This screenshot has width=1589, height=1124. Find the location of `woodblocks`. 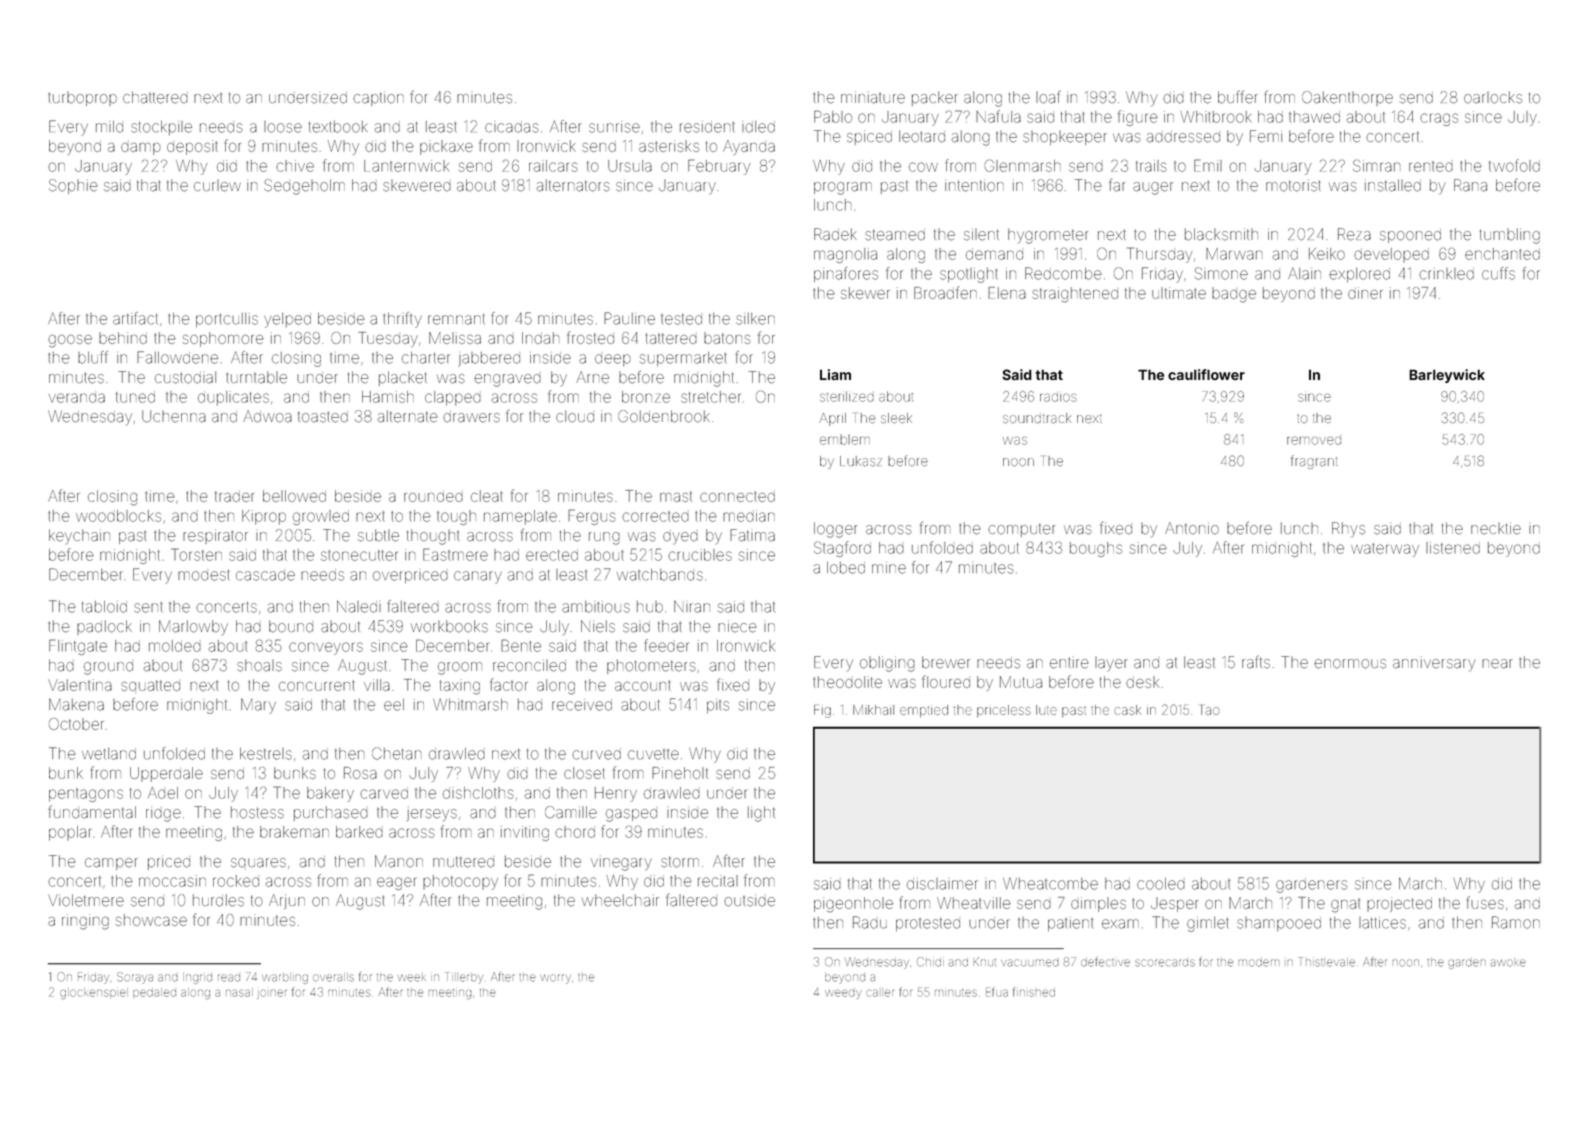

woodblocks is located at coordinates (118, 516).
